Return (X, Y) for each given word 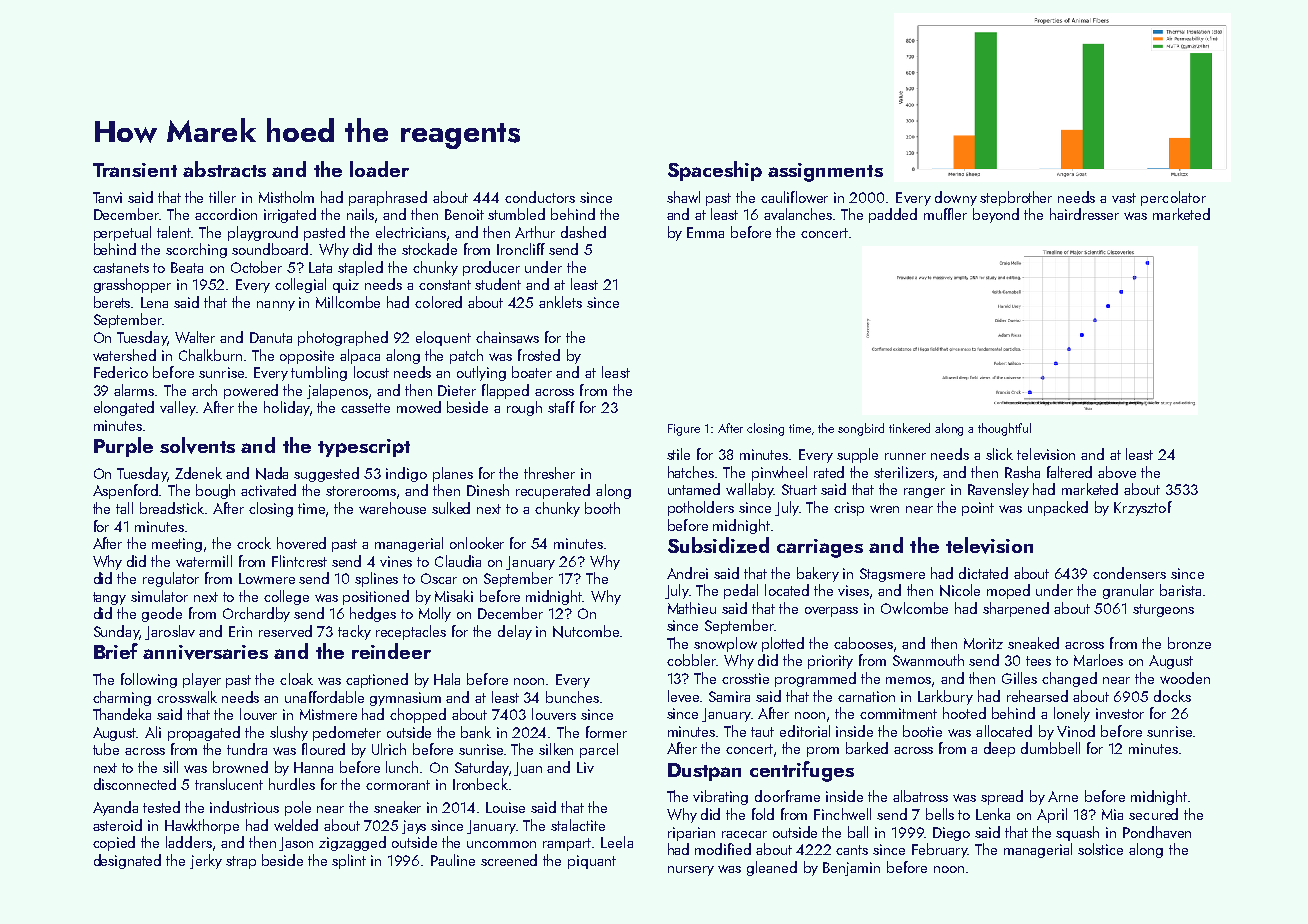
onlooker (477, 543)
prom (823, 752)
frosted (539, 355)
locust (371, 372)
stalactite (578, 825)
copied (114, 843)
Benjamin (851, 869)
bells (940, 814)
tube (106, 749)
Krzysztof (1143, 508)
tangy (109, 598)
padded (893, 215)
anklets (560, 302)
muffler (945, 214)
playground (263, 233)
